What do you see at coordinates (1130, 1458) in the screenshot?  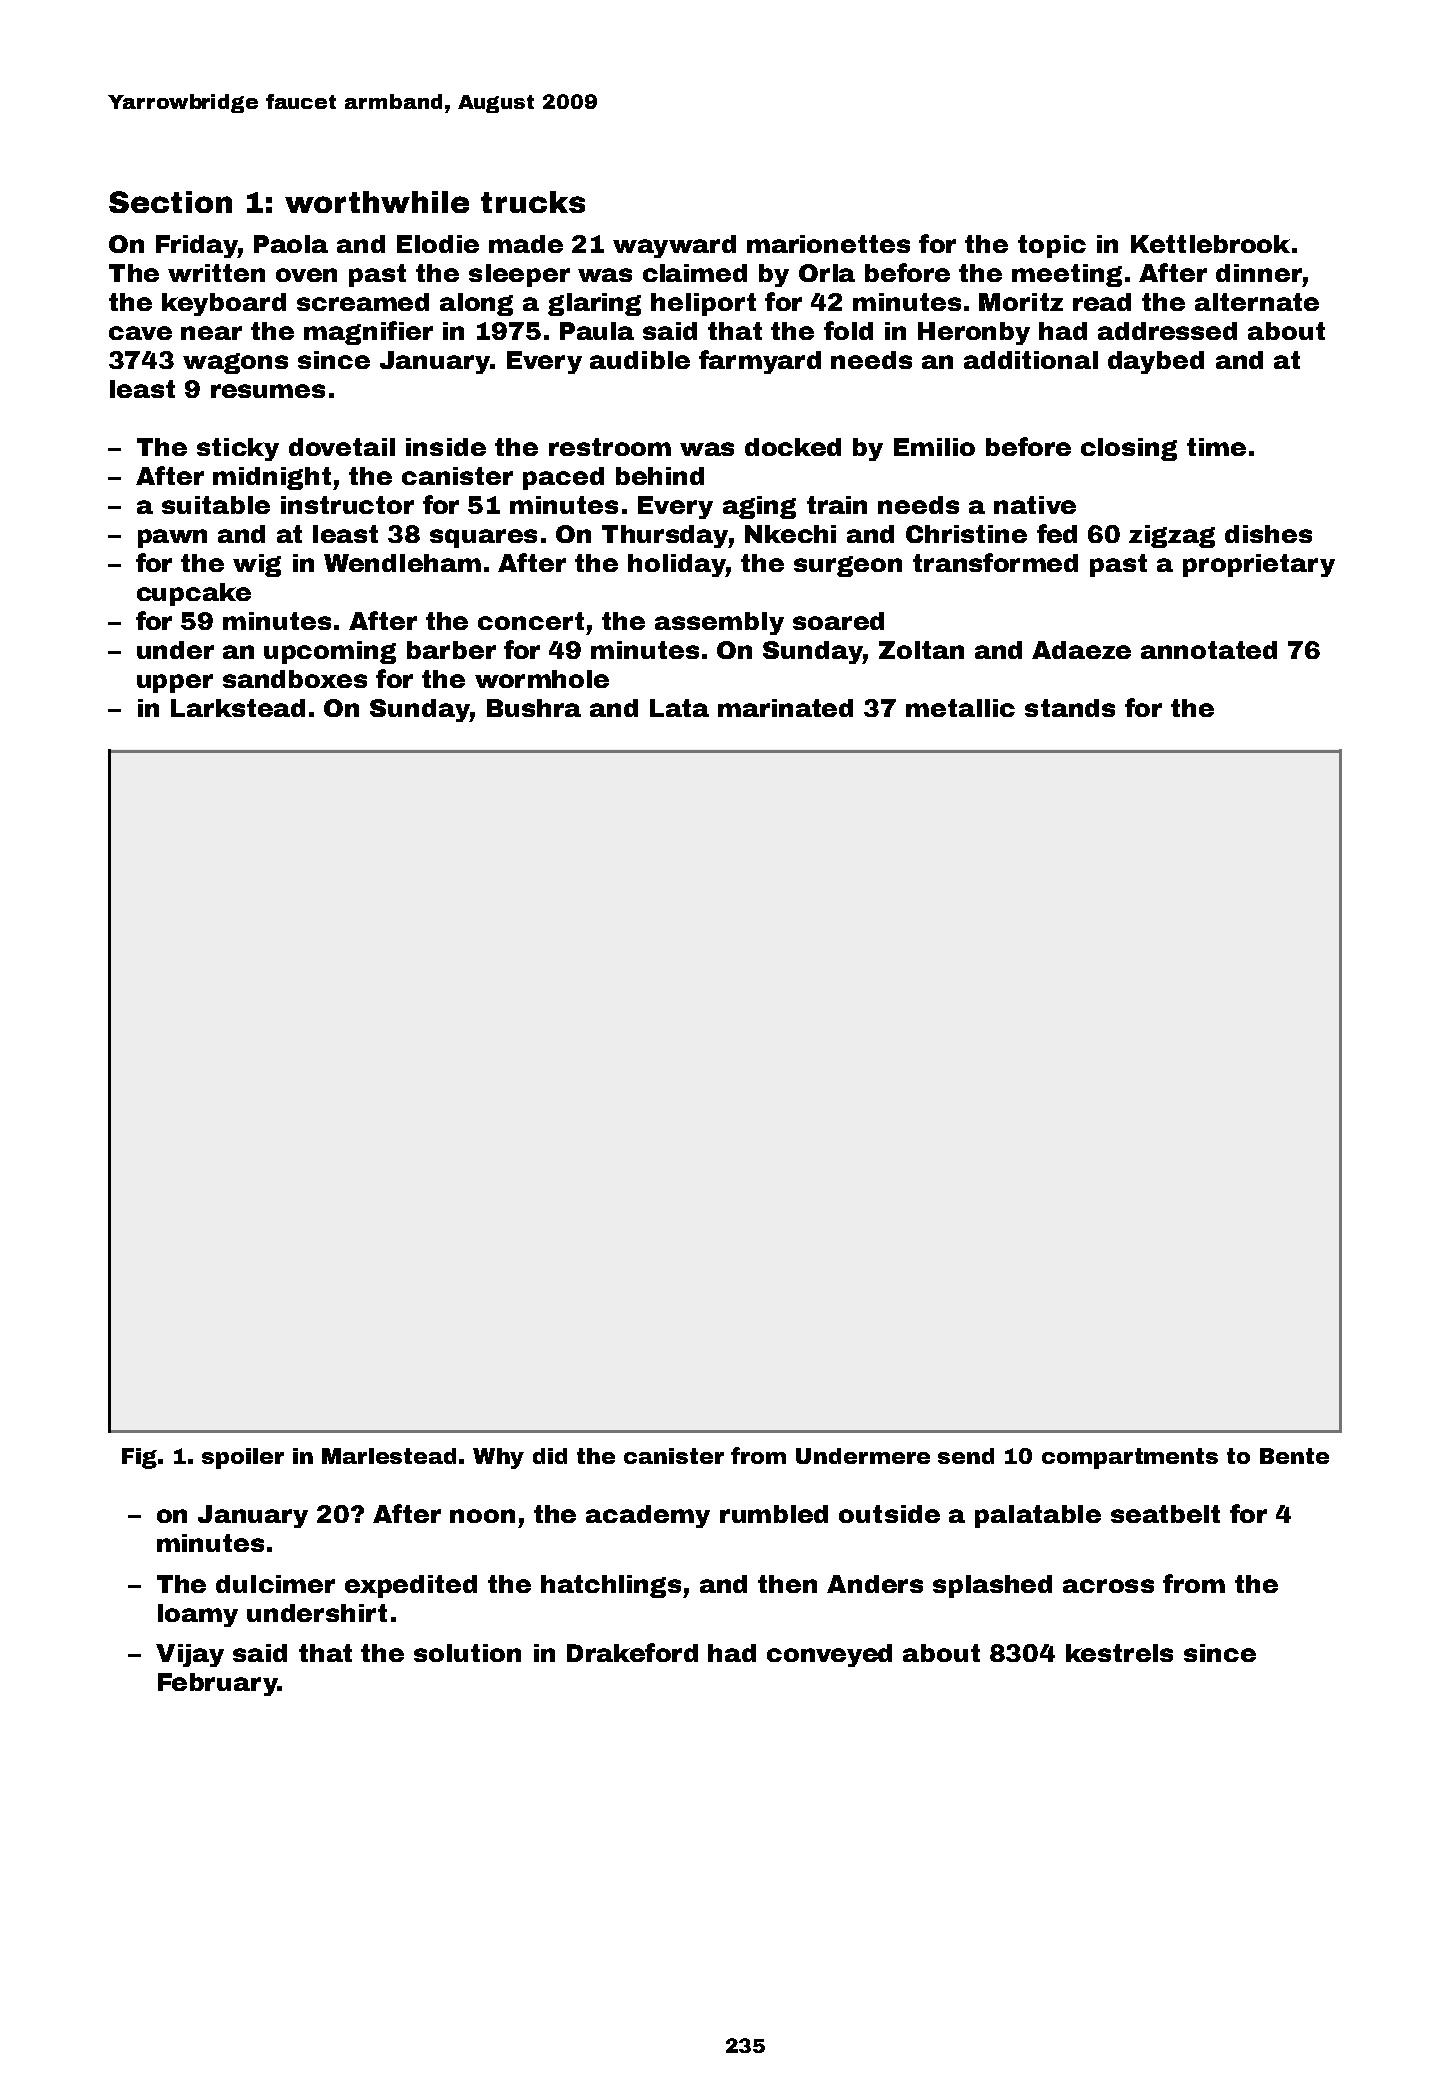 I see `compartments` at bounding box center [1130, 1458].
